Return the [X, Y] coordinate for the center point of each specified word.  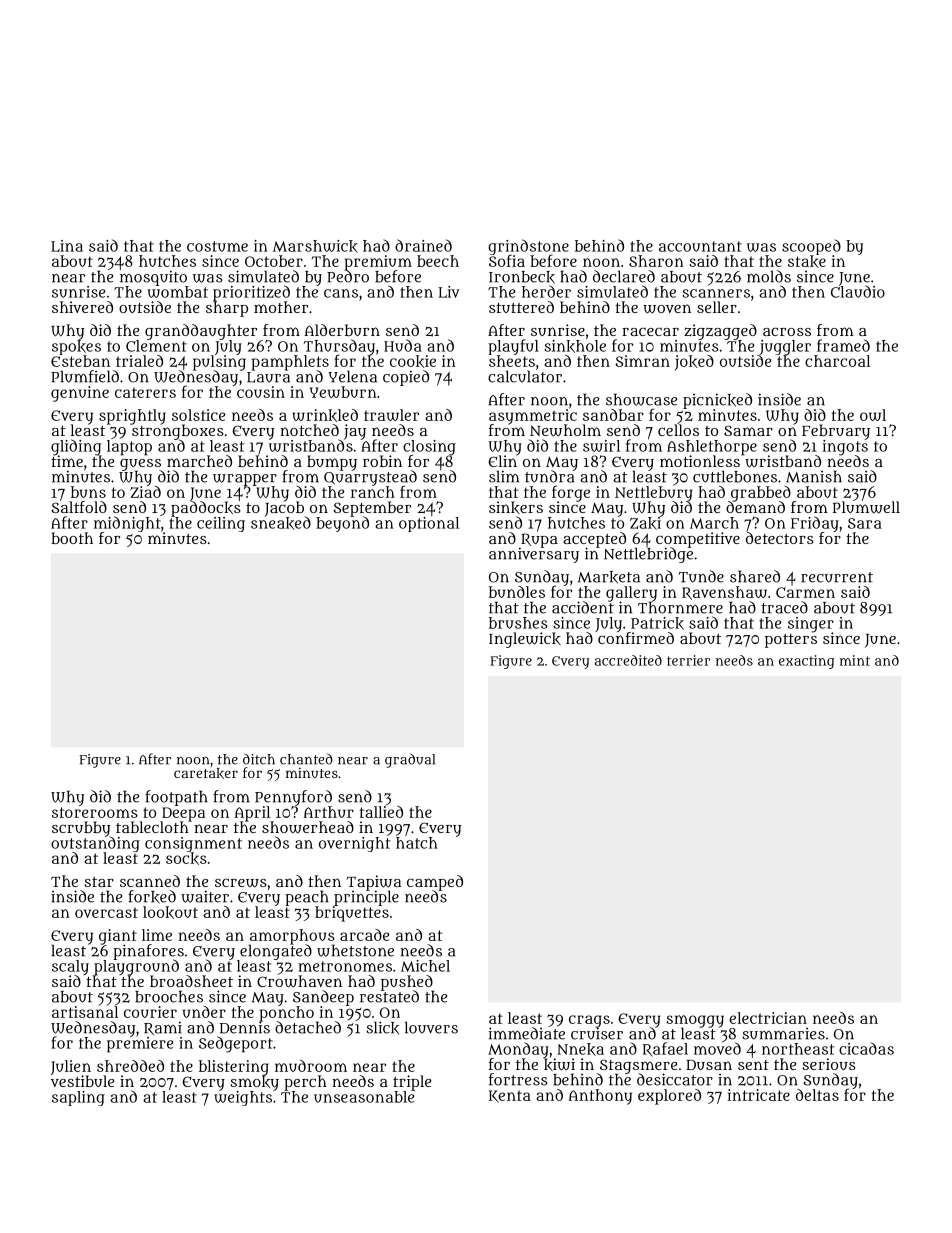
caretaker [206, 773]
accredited [628, 660]
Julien [71, 1067]
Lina [67, 246]
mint [855, 660]
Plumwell [866, 507]
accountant [700, 246]
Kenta [510, 1096]
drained [423, 245]
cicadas [866, 1048]
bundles [517, 592]
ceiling [221, 524]
